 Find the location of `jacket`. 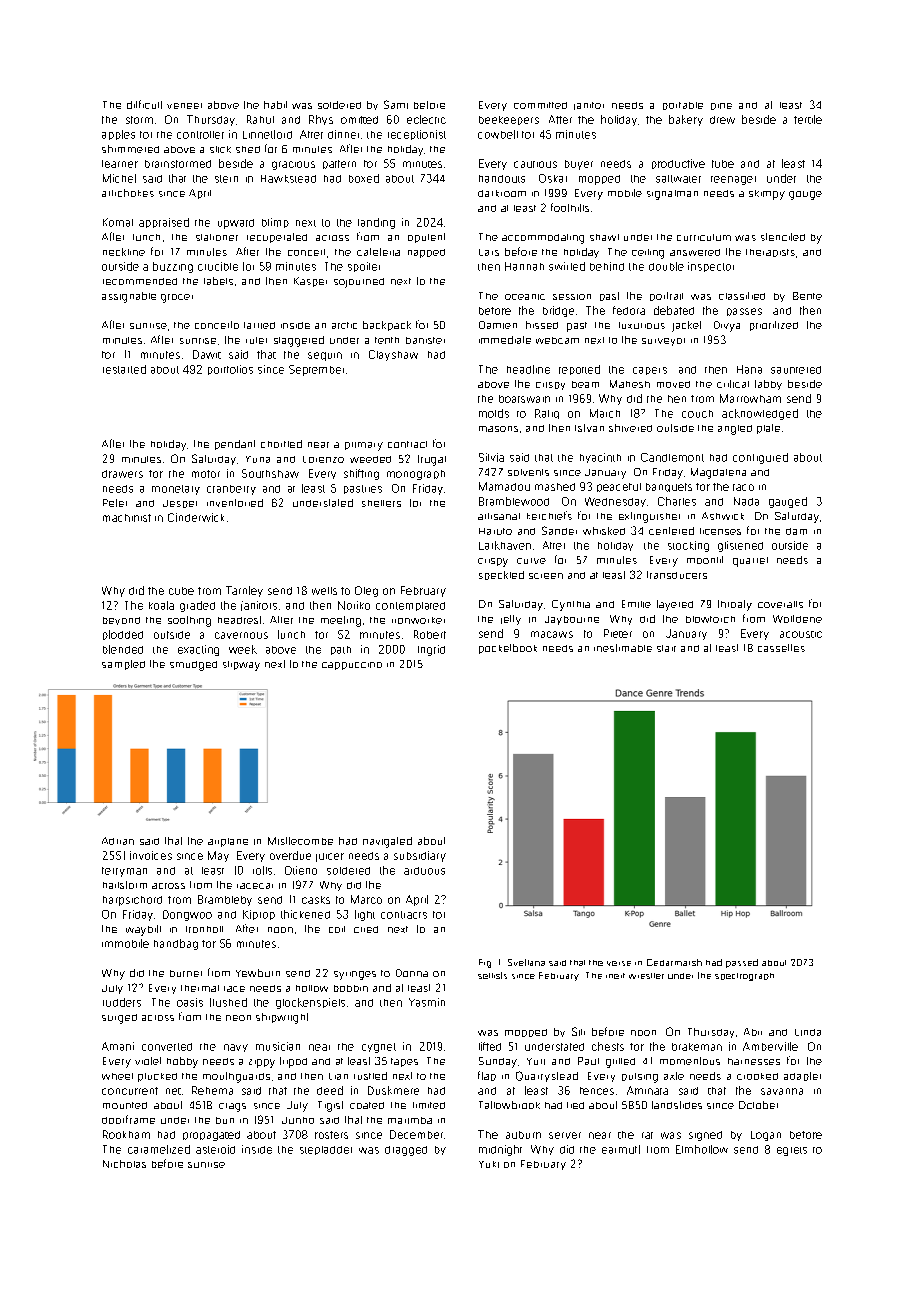

jacket is located at coordinates (686, 326).
